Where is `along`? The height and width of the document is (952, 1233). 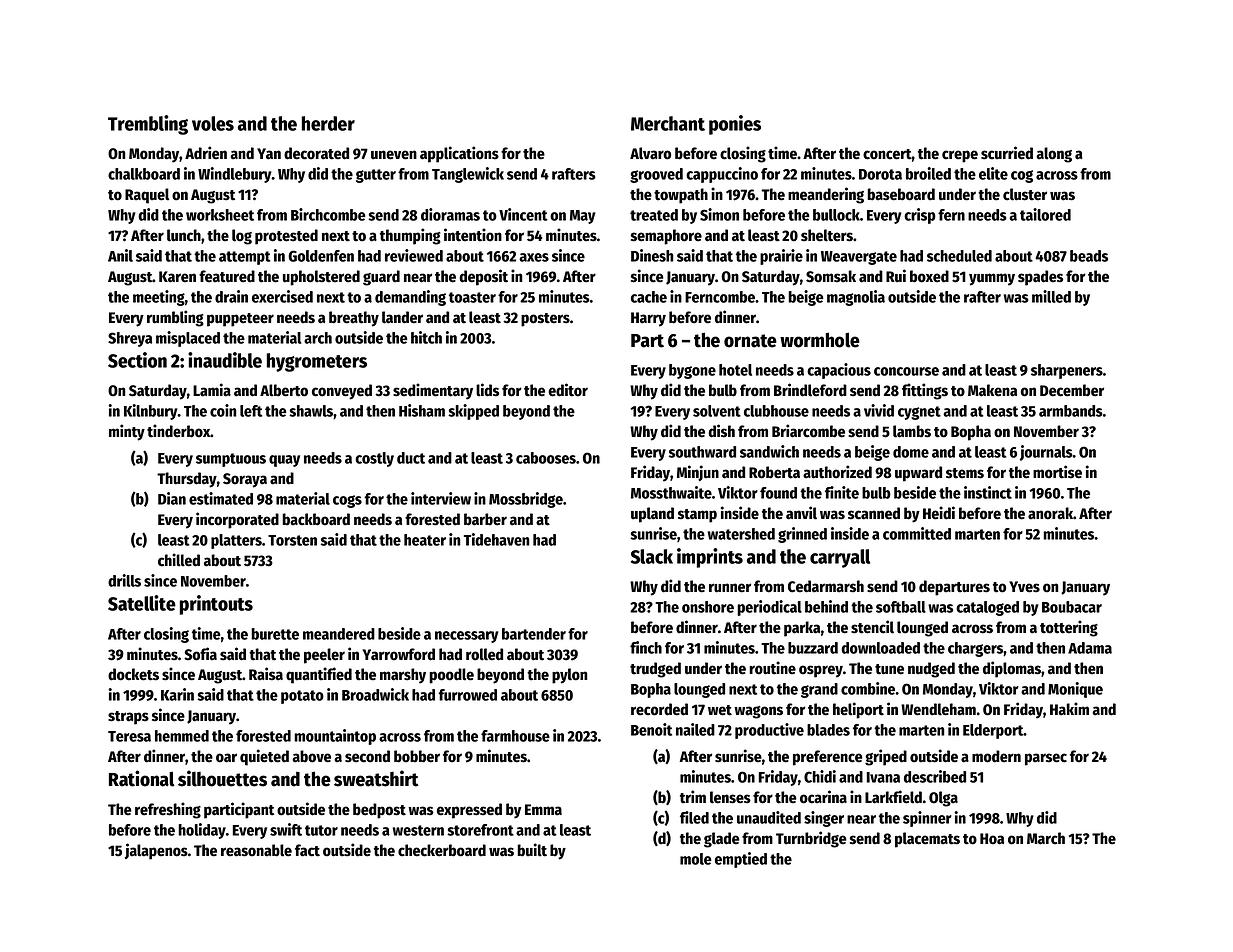
along is located at coordinates (1054, 155).
